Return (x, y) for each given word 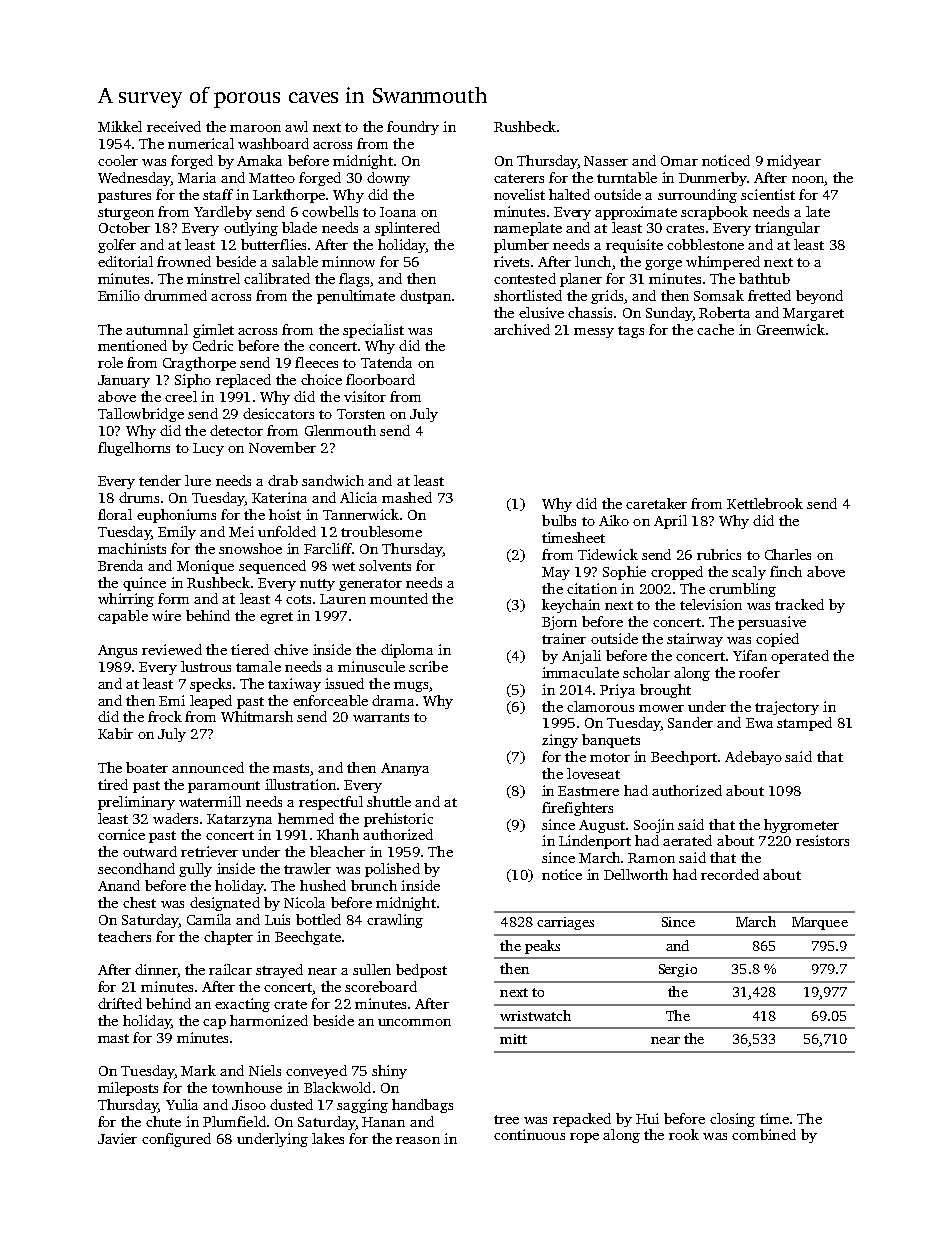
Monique (205, 567)
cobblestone (705, 244)
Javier (117, 1138)
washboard (273, 143)
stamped (804, 724)
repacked (582, 1120)
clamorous (600, 706)
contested (525, 278)
